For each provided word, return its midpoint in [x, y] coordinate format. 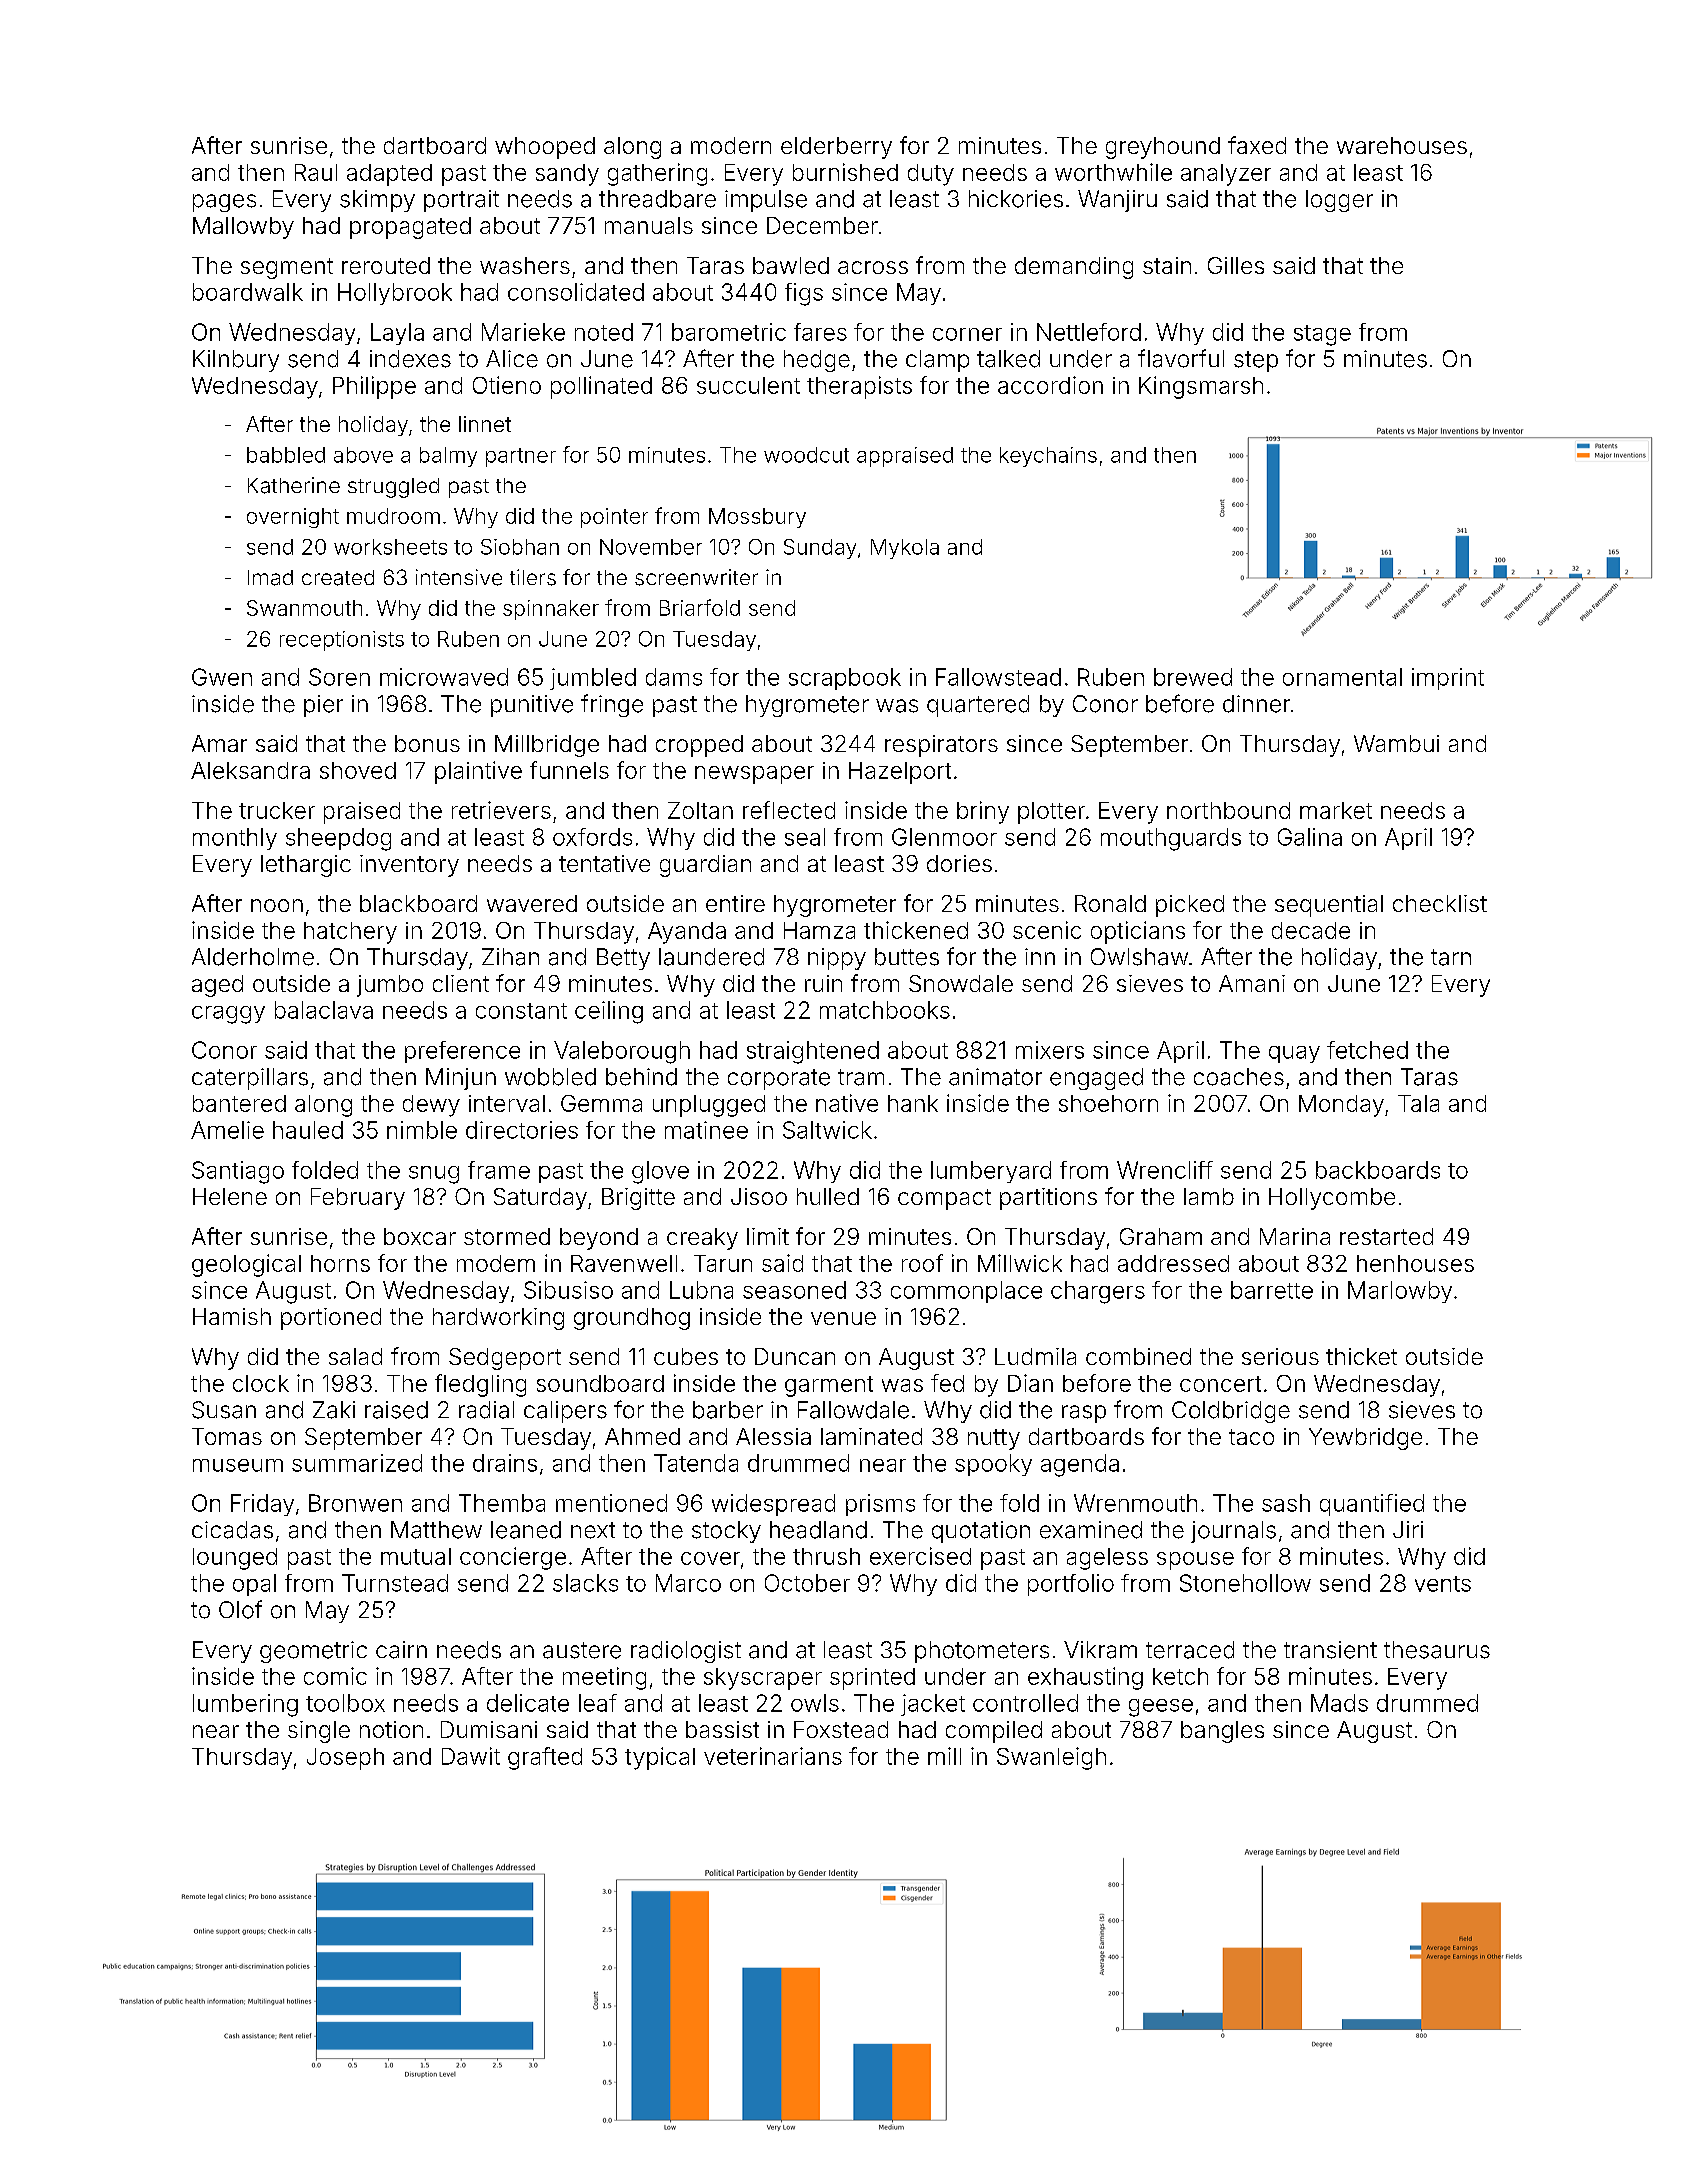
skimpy [377, 201]
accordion [1050, 385]
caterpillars [250, 1079]
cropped [699, 746]
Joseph [345, 1759]
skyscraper [763, 1679]
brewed [1193, 677]
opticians [1138, 932]
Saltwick [827, 1130]
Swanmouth [304, 608]
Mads [1339, 1703]
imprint [1448, 679]
